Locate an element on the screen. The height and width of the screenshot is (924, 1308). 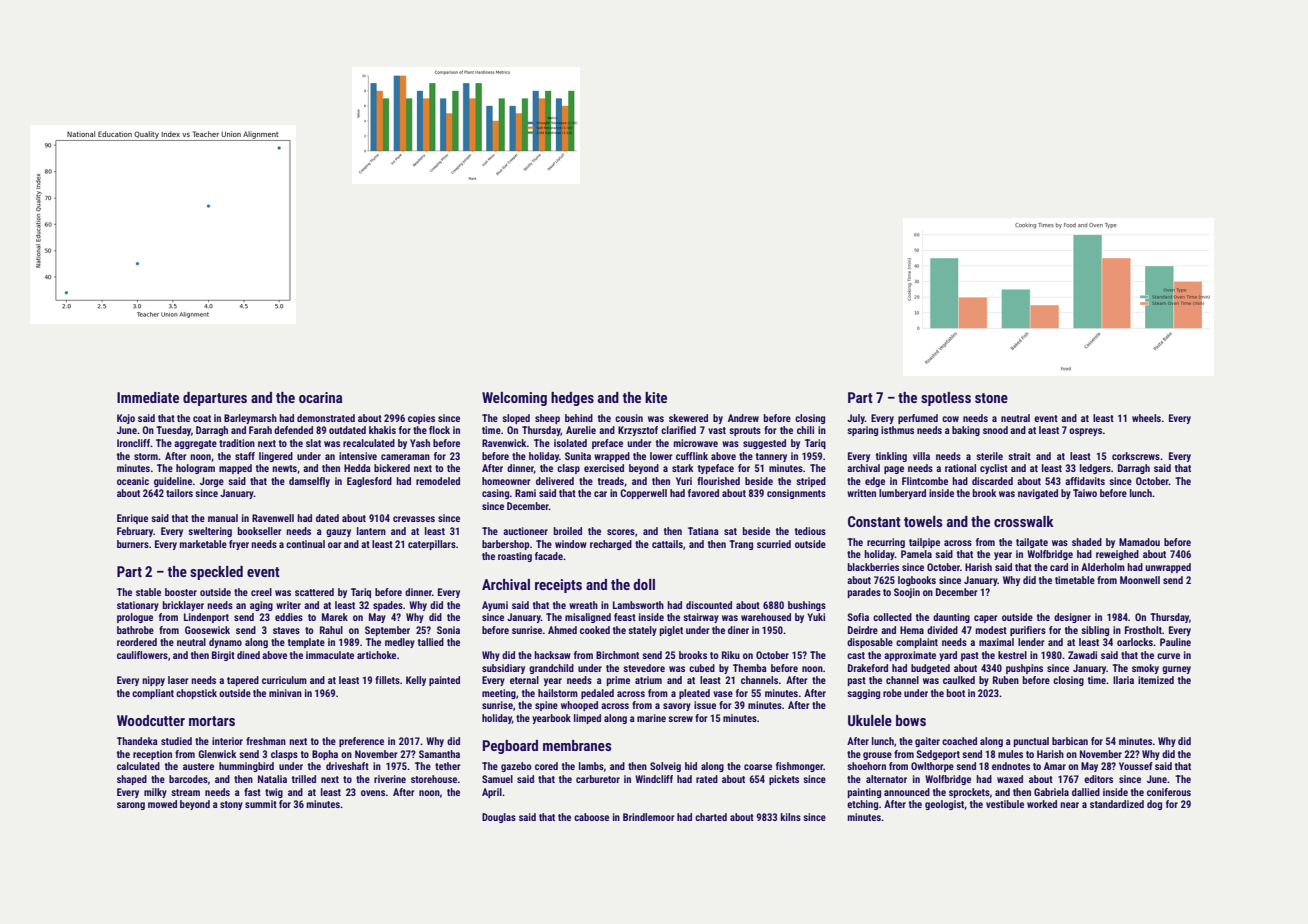
strait is located at coordinates (1020, 456).
